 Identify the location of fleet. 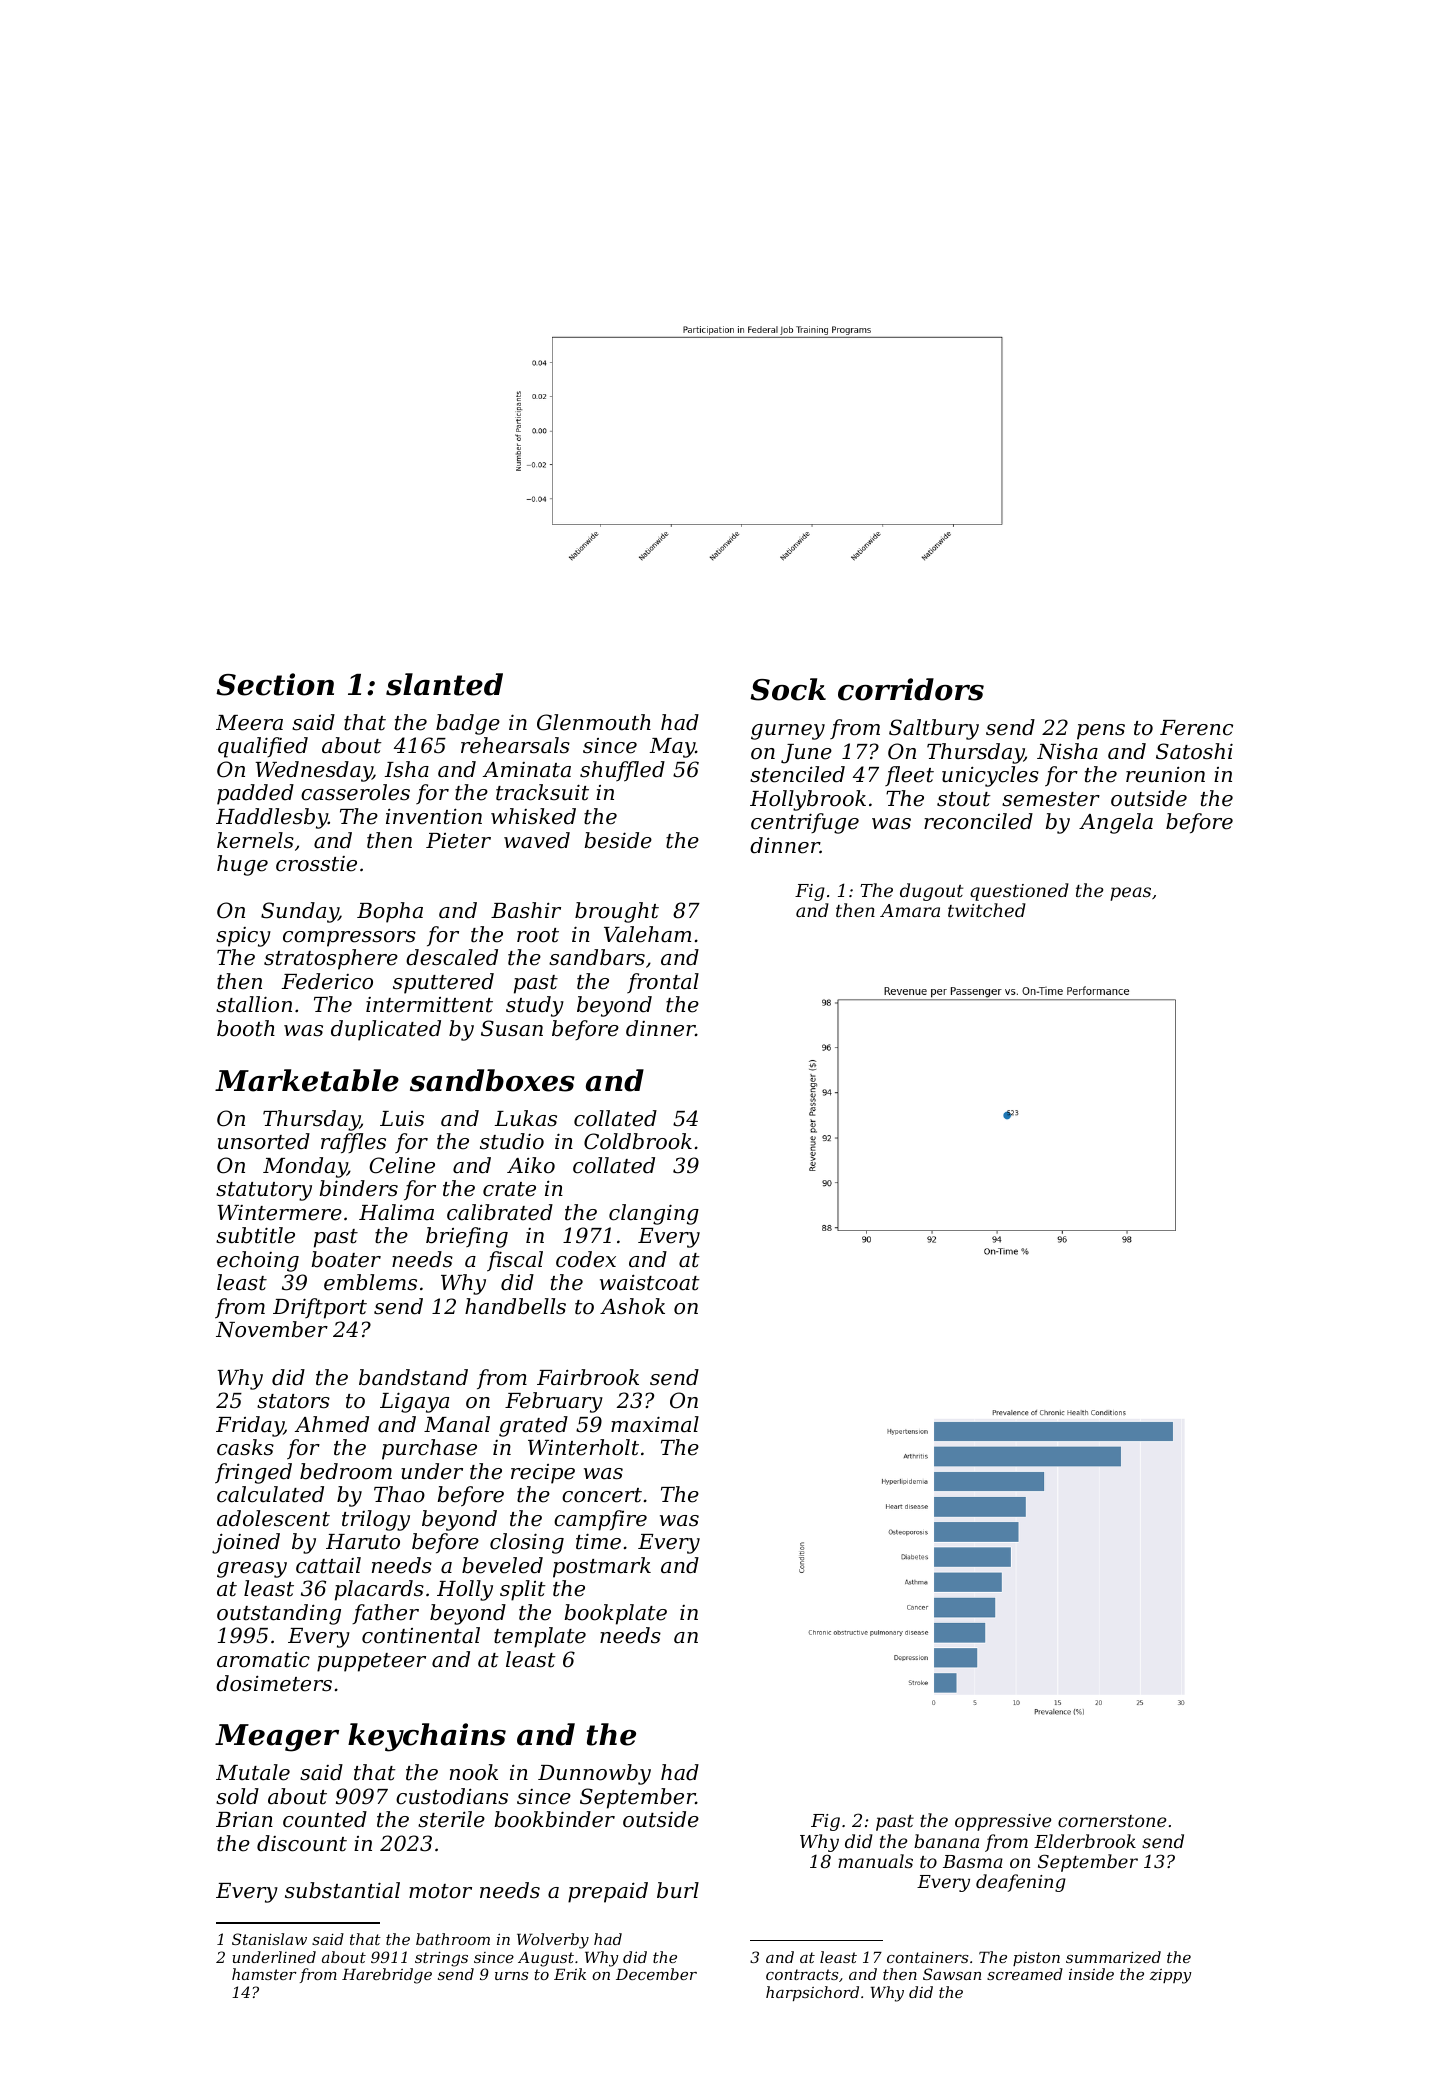
(909, 776).
